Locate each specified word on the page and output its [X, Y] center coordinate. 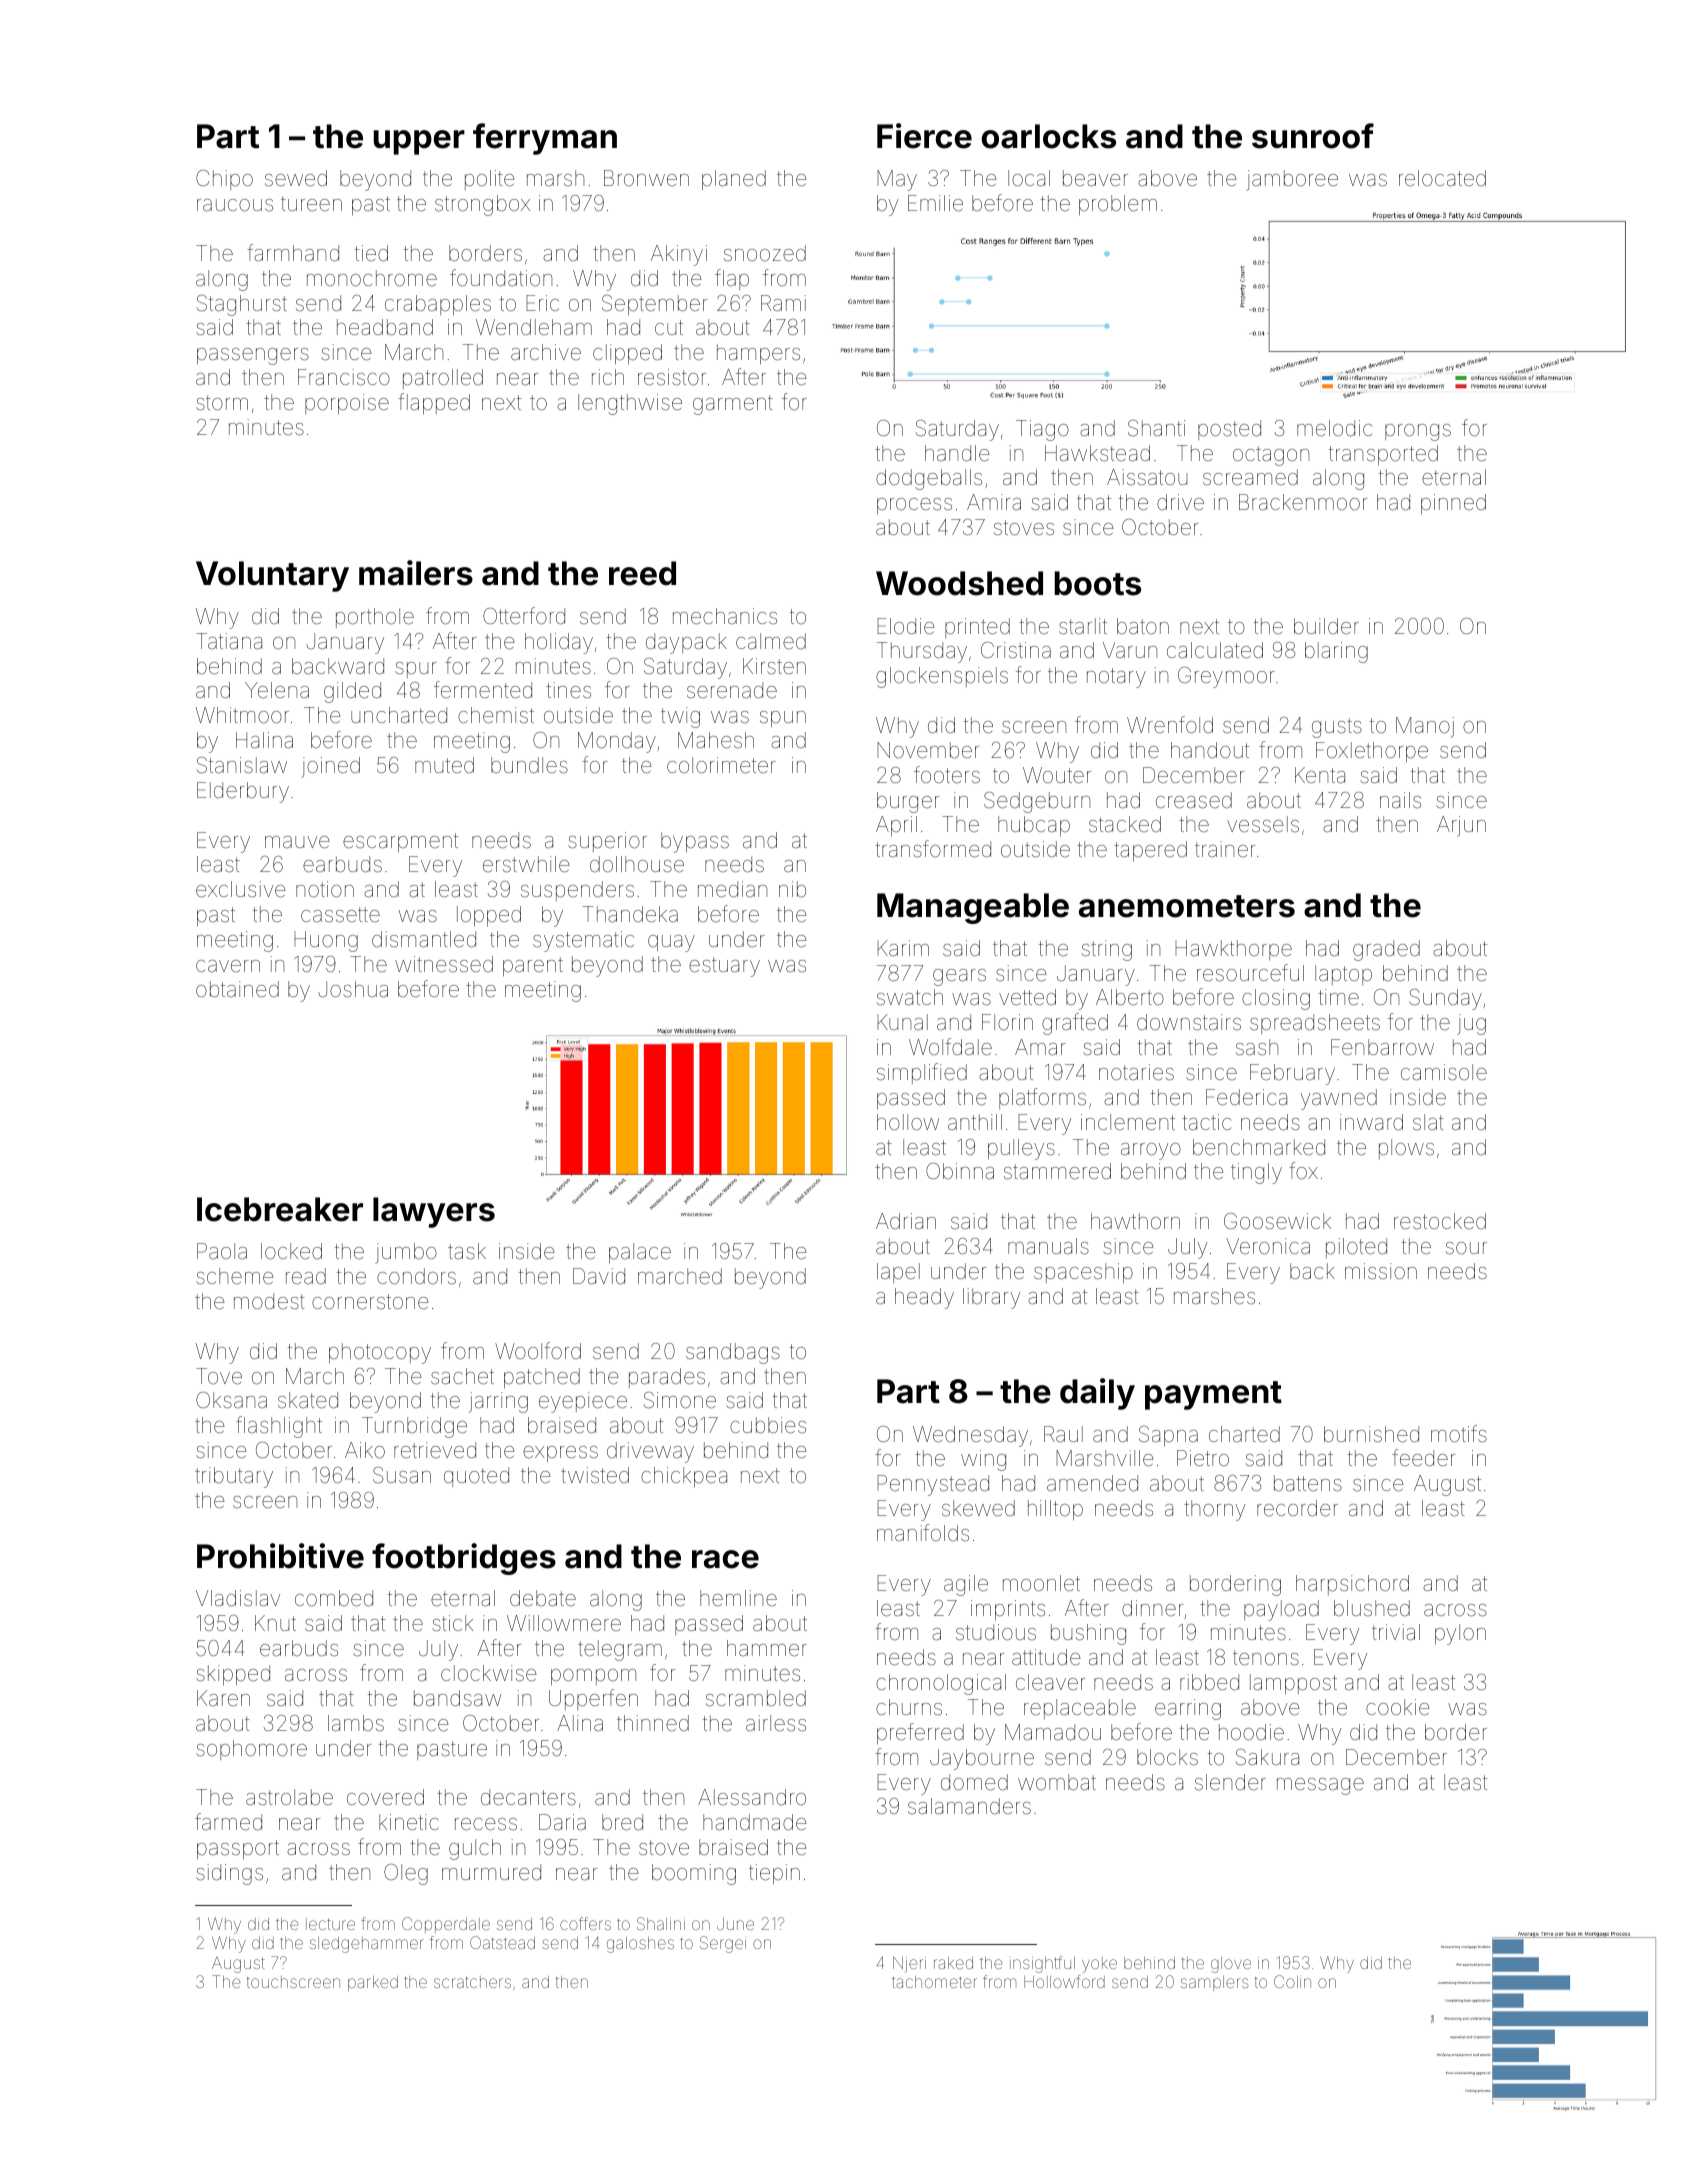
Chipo [224, 180]
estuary [724, 967]
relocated [1442, 178]
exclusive [241, 889]
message [1320, 1786]
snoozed [765, 253]
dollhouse [637, 864]
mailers [416, 573]
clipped [627, 354]
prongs [1418, 432]
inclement [1128, 1122]
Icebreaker [280, 1209]
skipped [233, 1675]
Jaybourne [982, 1759]
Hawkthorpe [1233, 950]
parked [373, 1983]
